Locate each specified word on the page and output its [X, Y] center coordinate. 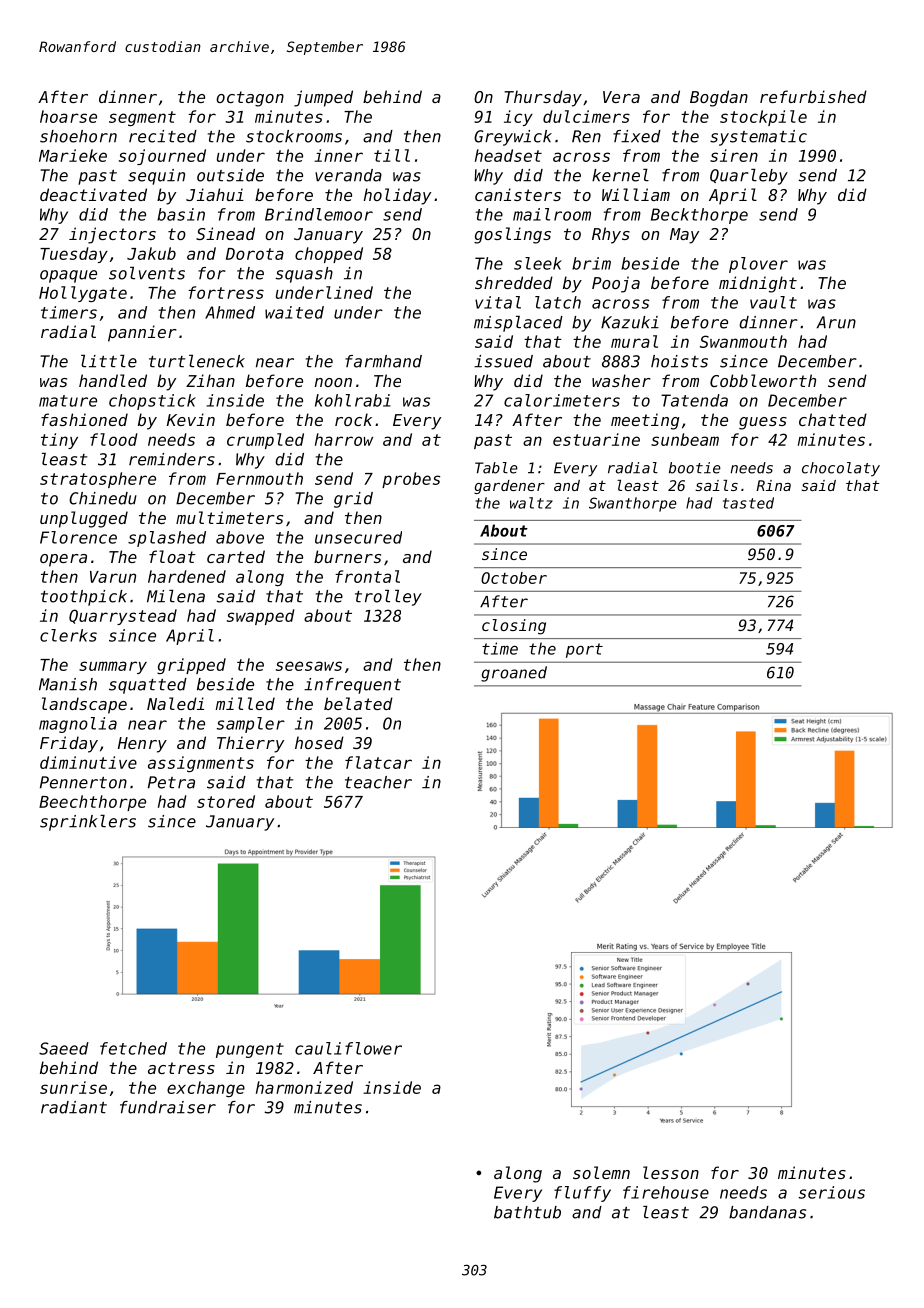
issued [503, 361]
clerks [68, 635]
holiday [397, 196]
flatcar [378, 762]
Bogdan [719, 98]
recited [163, 136]
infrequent [352, 686]
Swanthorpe [633, 504]
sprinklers [88, 823]
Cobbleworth [763, 380]
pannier [142, 333]
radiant [74, 1107]
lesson [671, 1172]
